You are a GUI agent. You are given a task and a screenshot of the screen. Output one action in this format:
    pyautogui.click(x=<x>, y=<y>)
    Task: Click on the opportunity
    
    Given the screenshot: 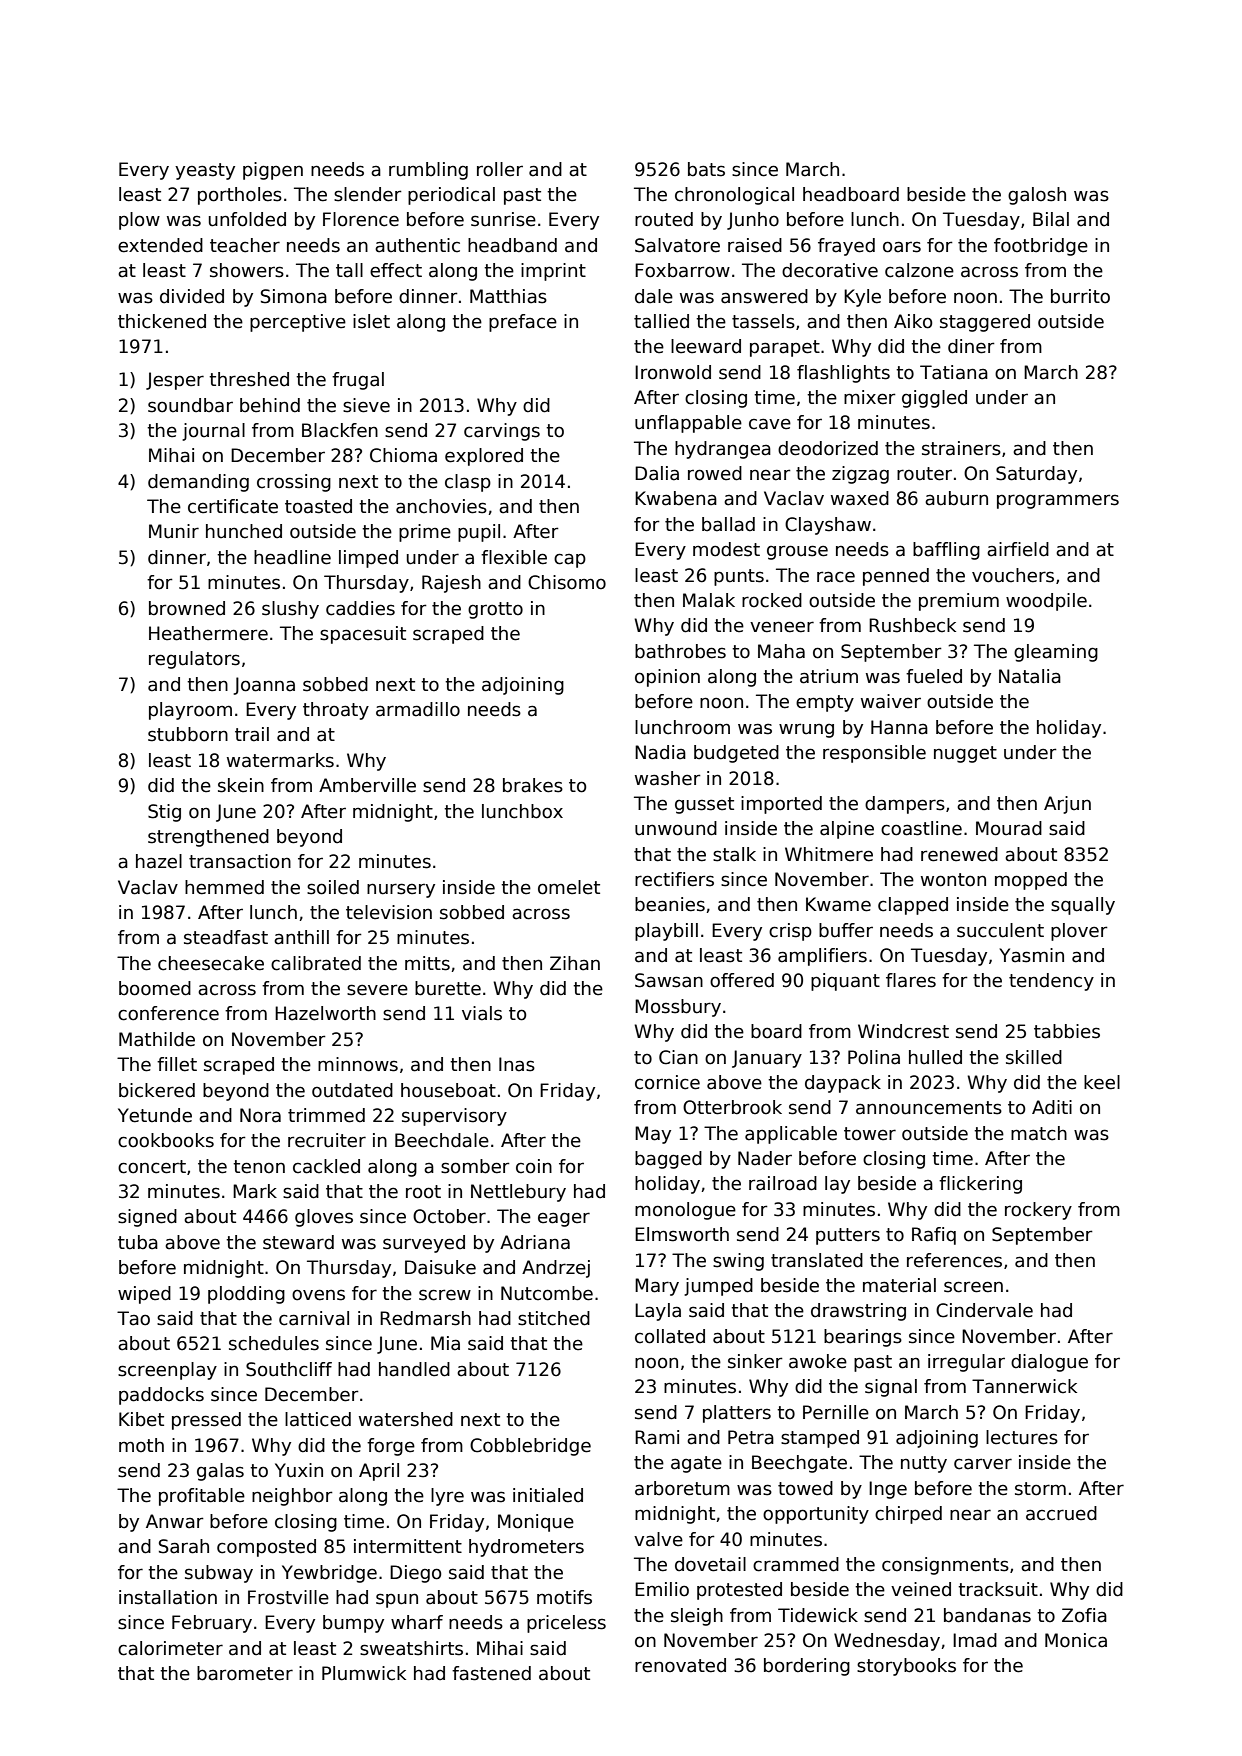 What is the action you would take?
    pyautogui.click(x=816, y=1515)
